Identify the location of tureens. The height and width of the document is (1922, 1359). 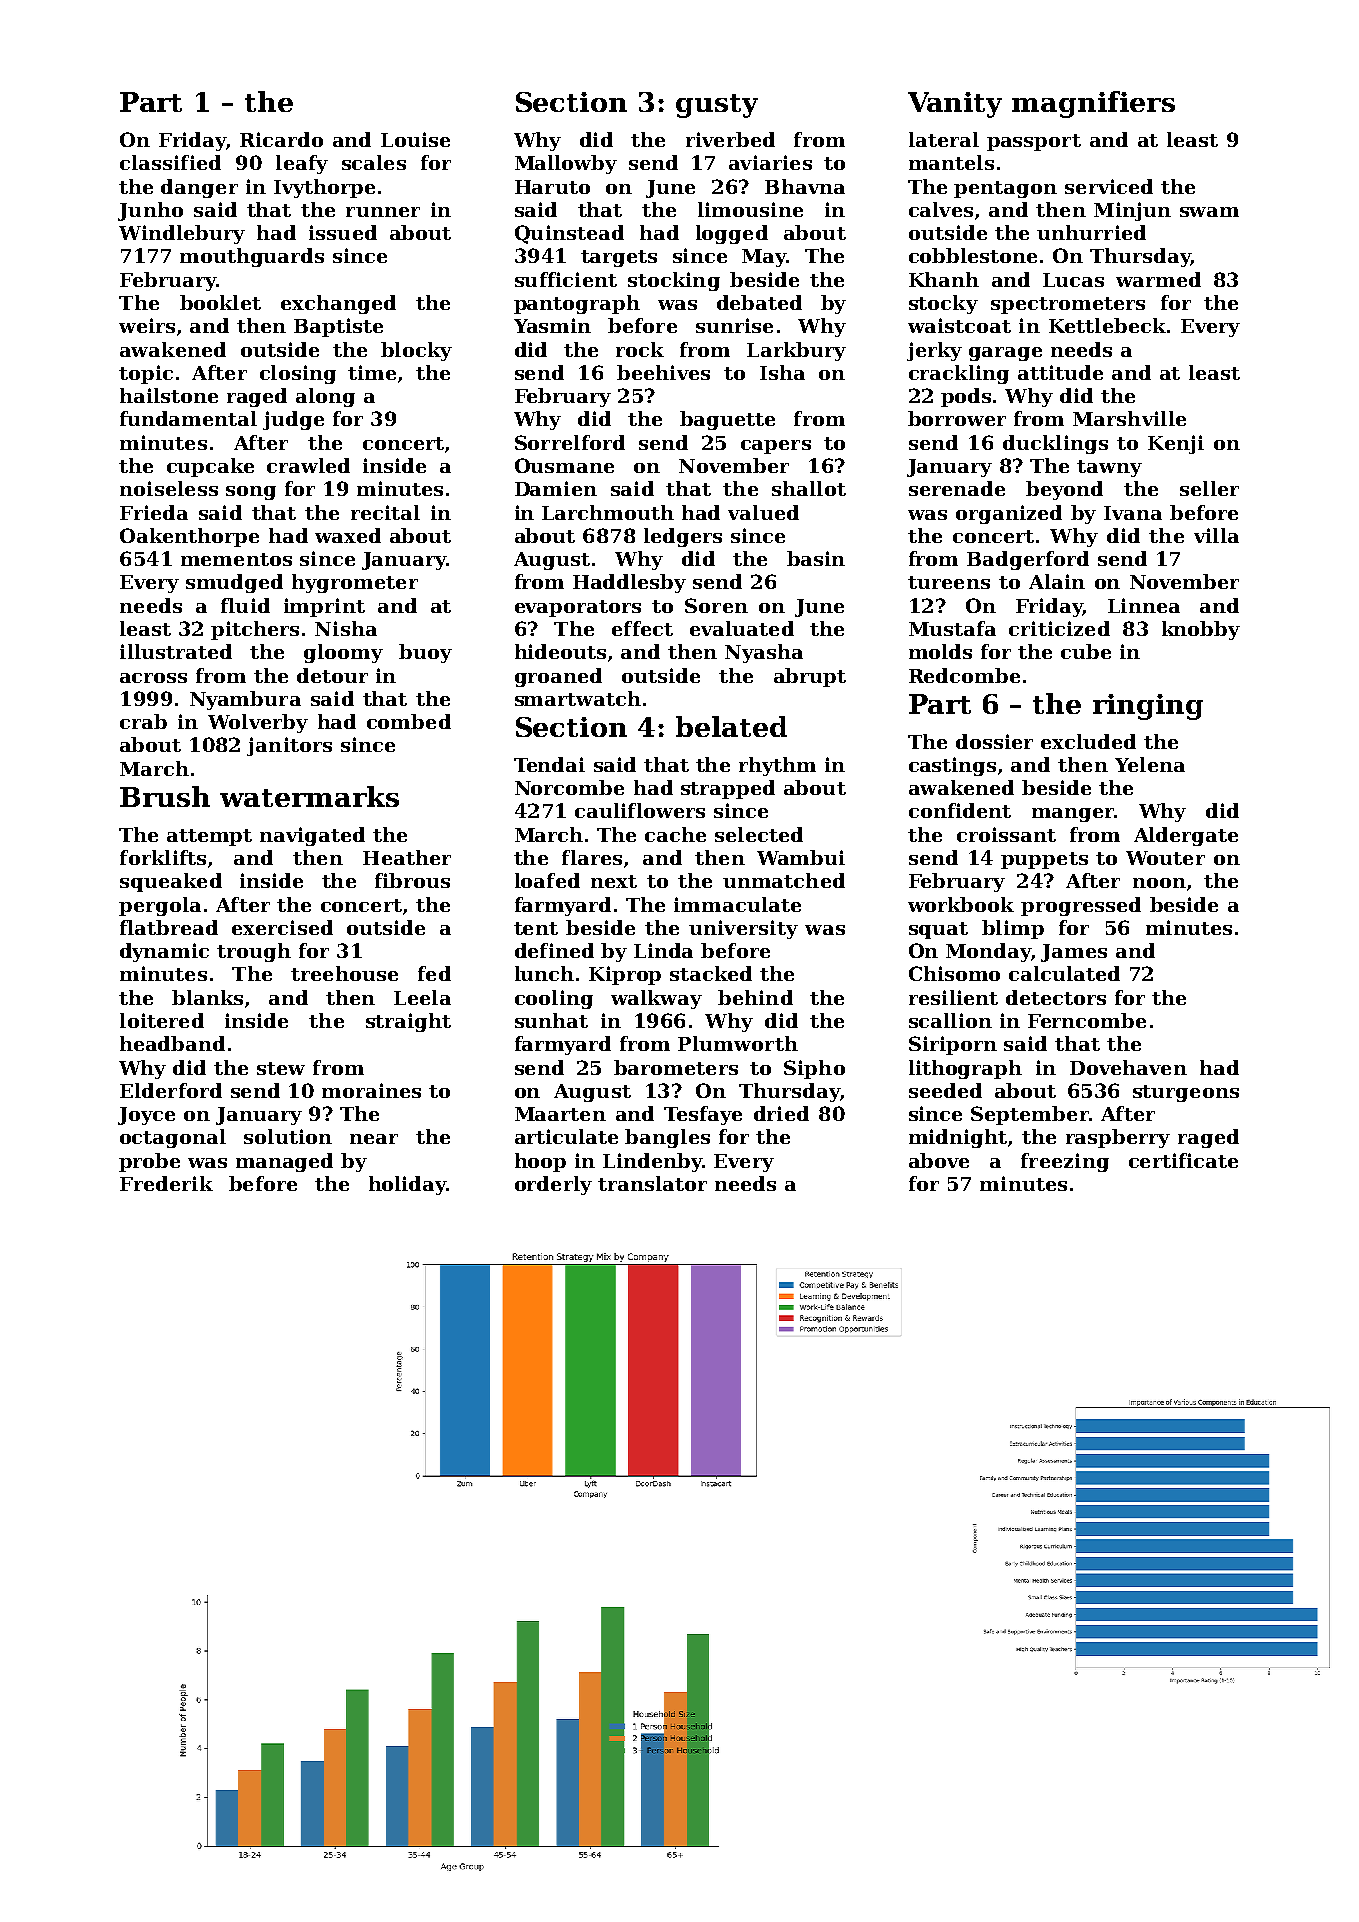
(949, 582).
